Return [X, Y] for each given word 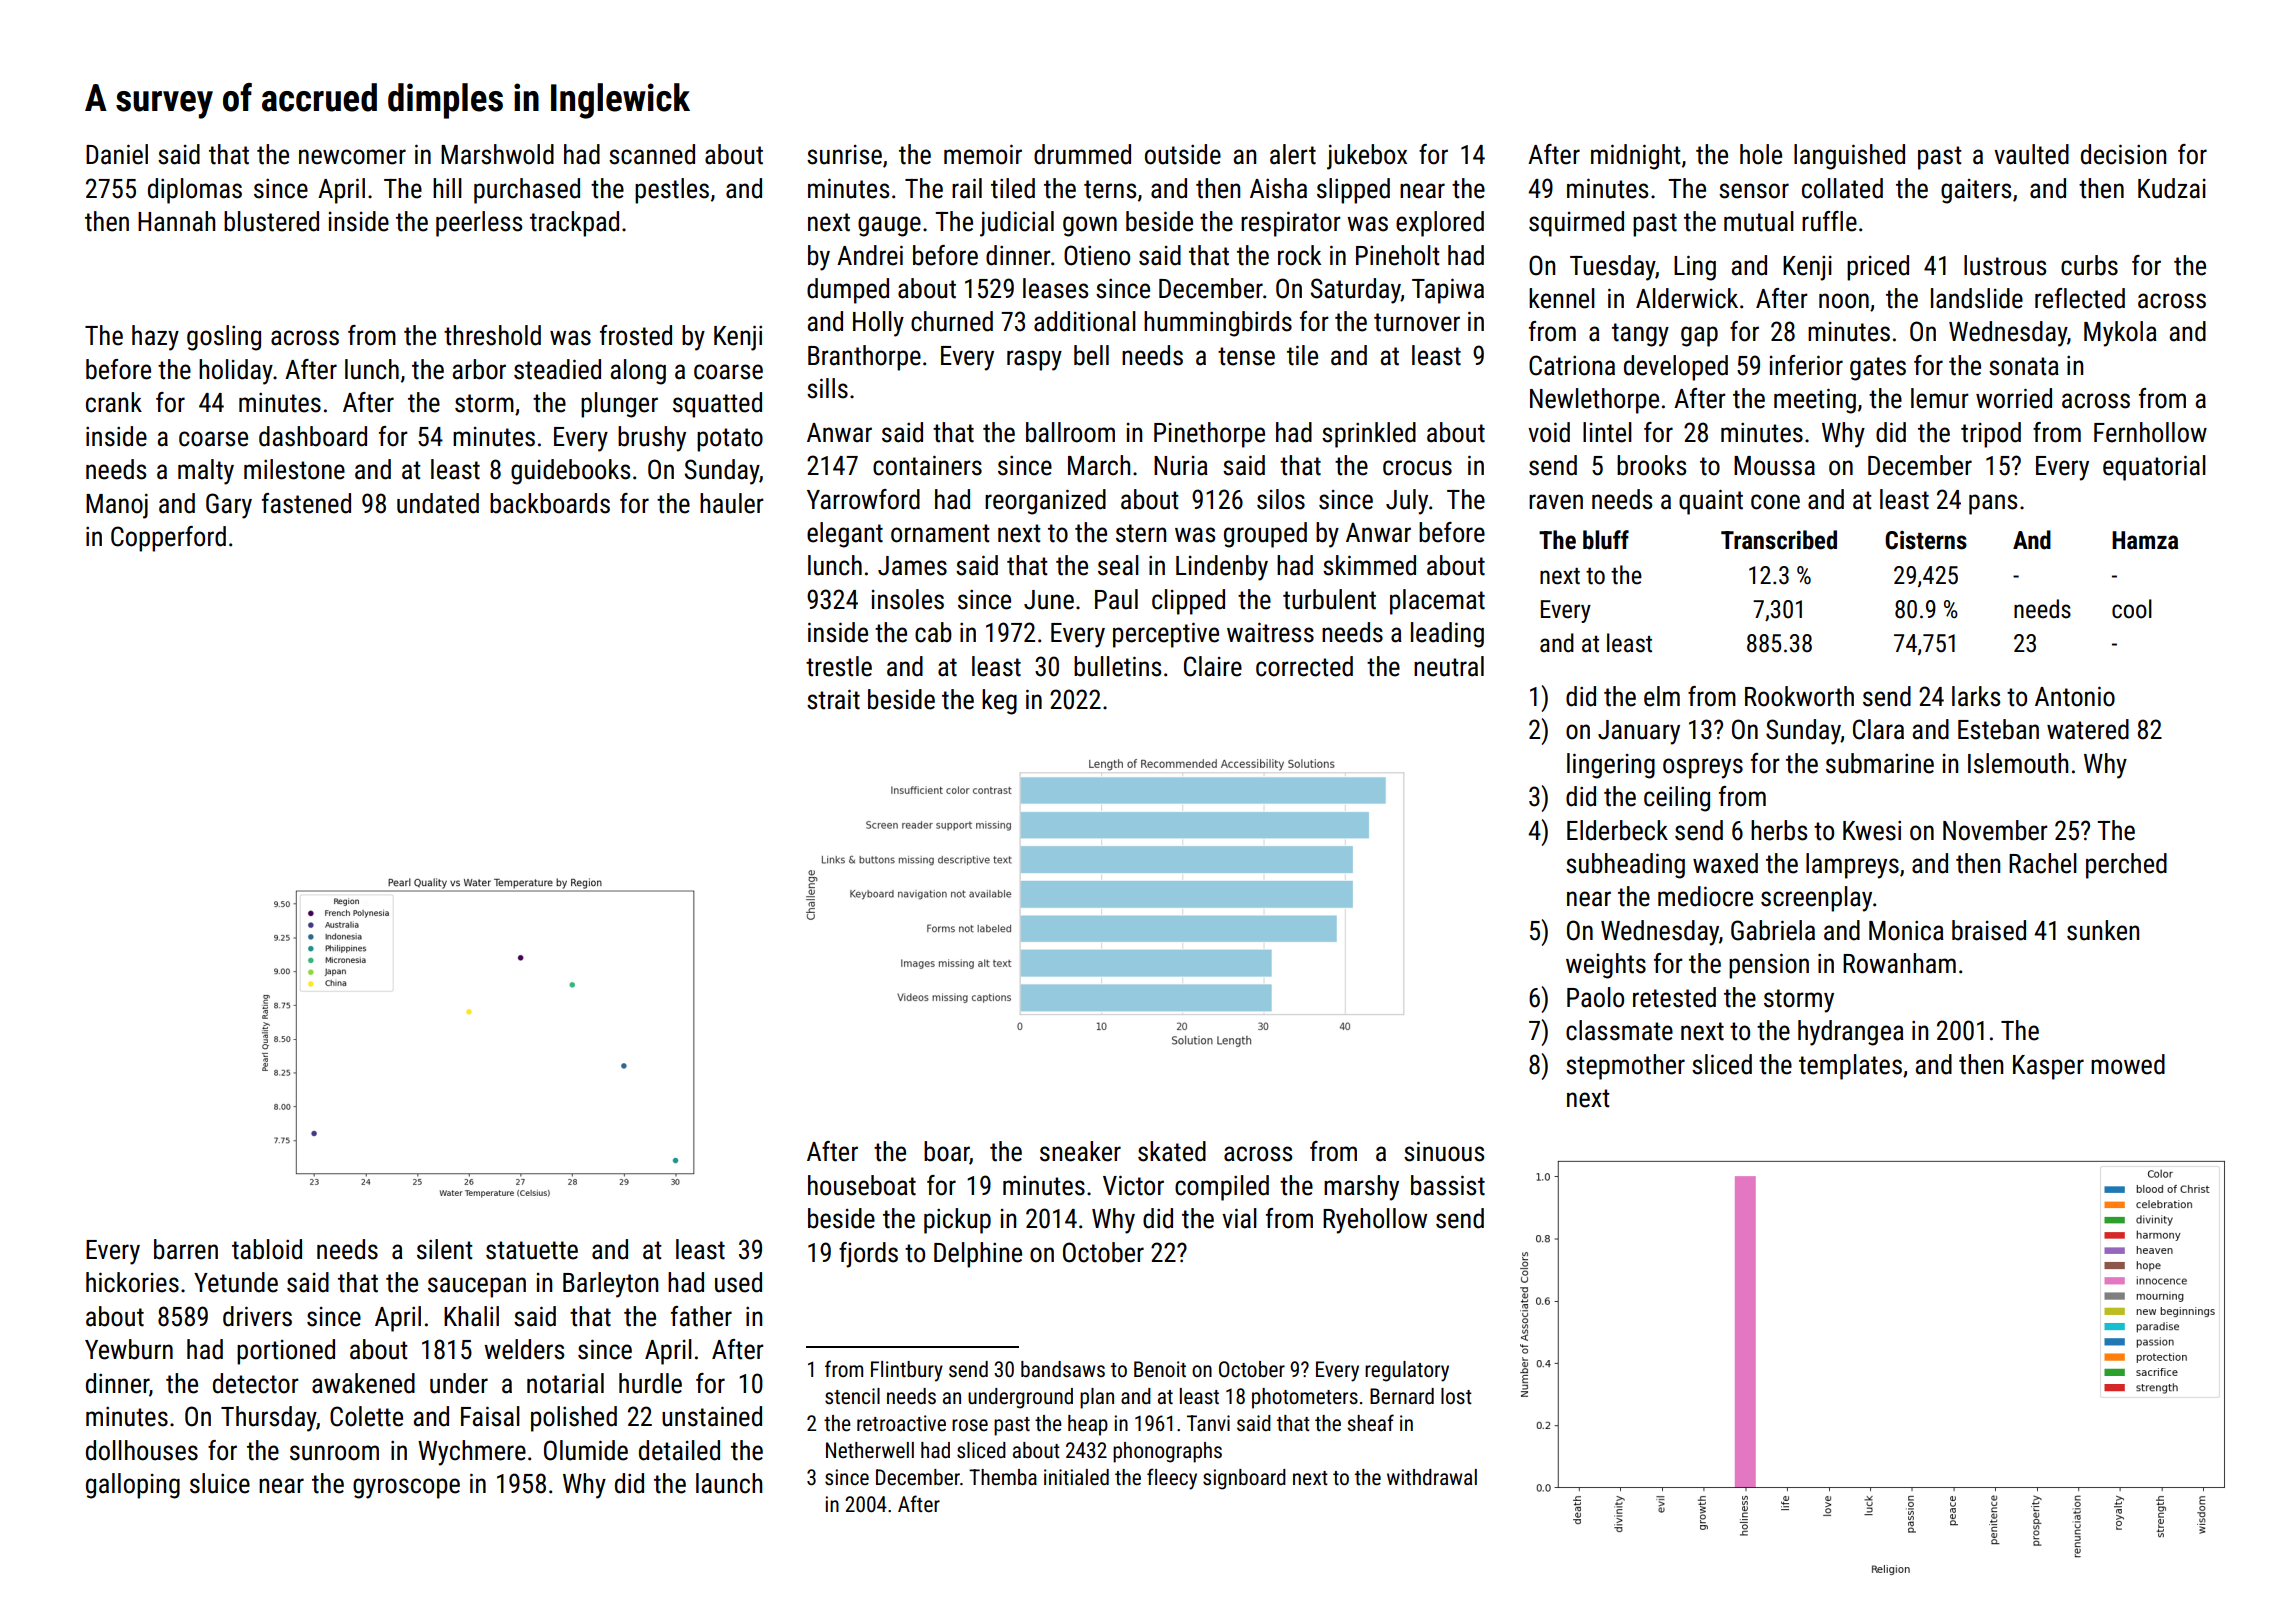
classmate [1619, 1030]
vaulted [2031, 154]
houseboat [862, 1185]
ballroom [1070, 432]
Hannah [176, 221]
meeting [1815, 401]
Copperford [168, 539]
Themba [1003, 1477]
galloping [133, 1486]
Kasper [2048, 1067]
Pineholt [1398, 255]
